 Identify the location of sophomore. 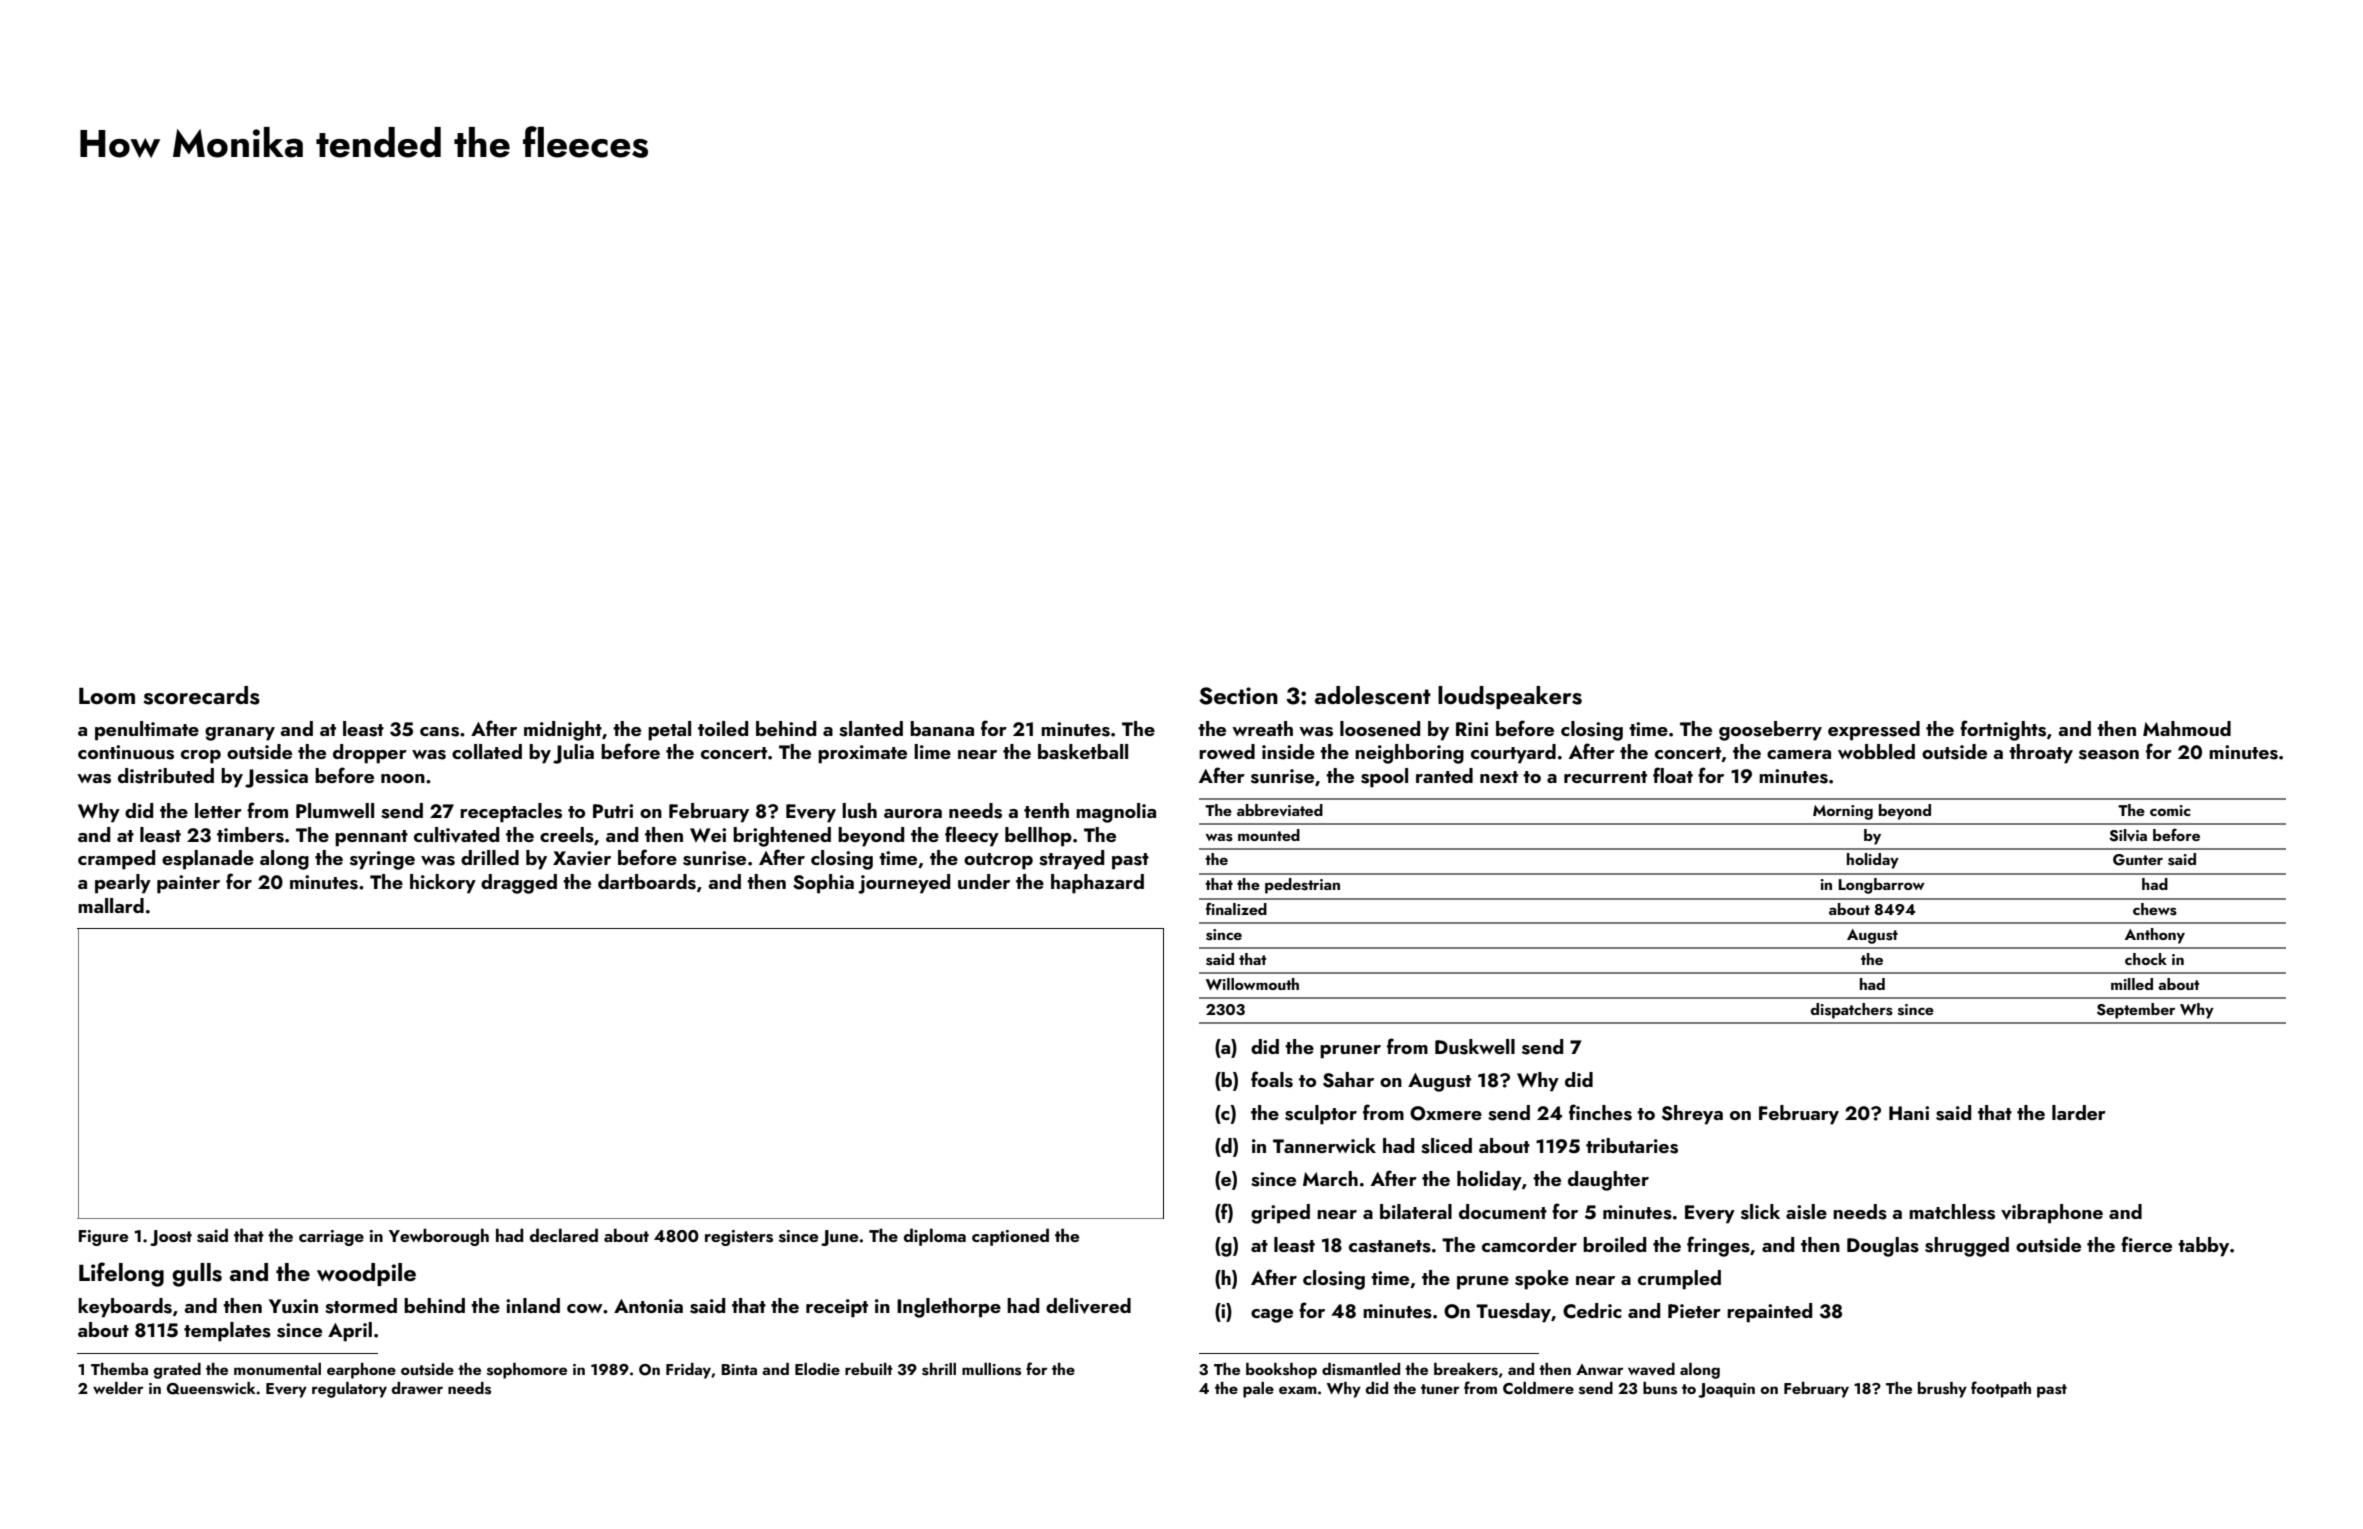
(527, 1371).
